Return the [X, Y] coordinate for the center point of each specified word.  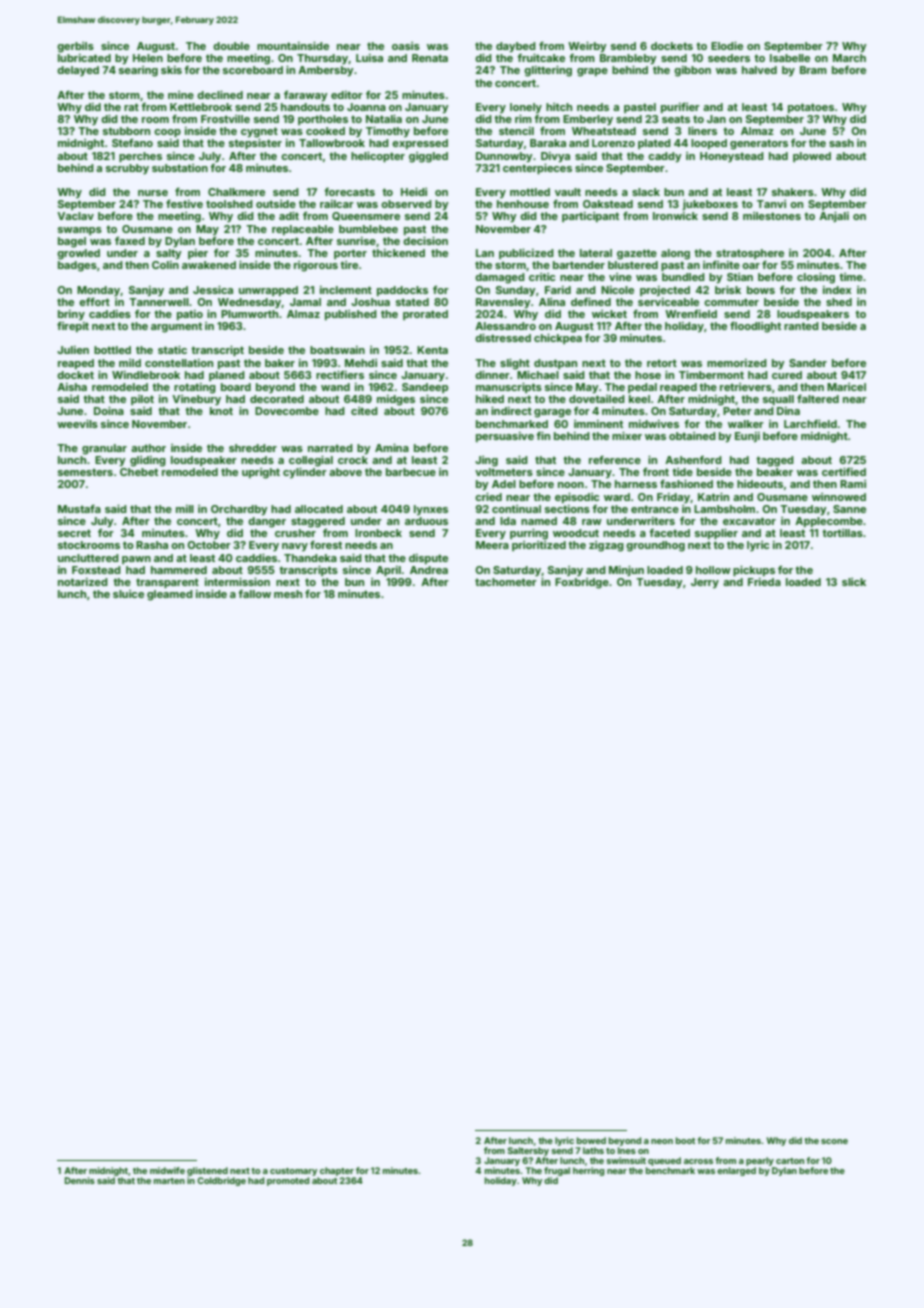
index [837, 290]
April [388, 571]
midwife [167, 1170]
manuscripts [509, 387]
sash [841, 143]
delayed [78, 71]
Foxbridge [582, 583]
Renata [430, 58]
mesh [288, 594]
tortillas [842, 533]
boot [685, 1140]
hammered [179, 570]
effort [94, 301]
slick [854, 582]
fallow [254, 593]
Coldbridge [221, 1181]
